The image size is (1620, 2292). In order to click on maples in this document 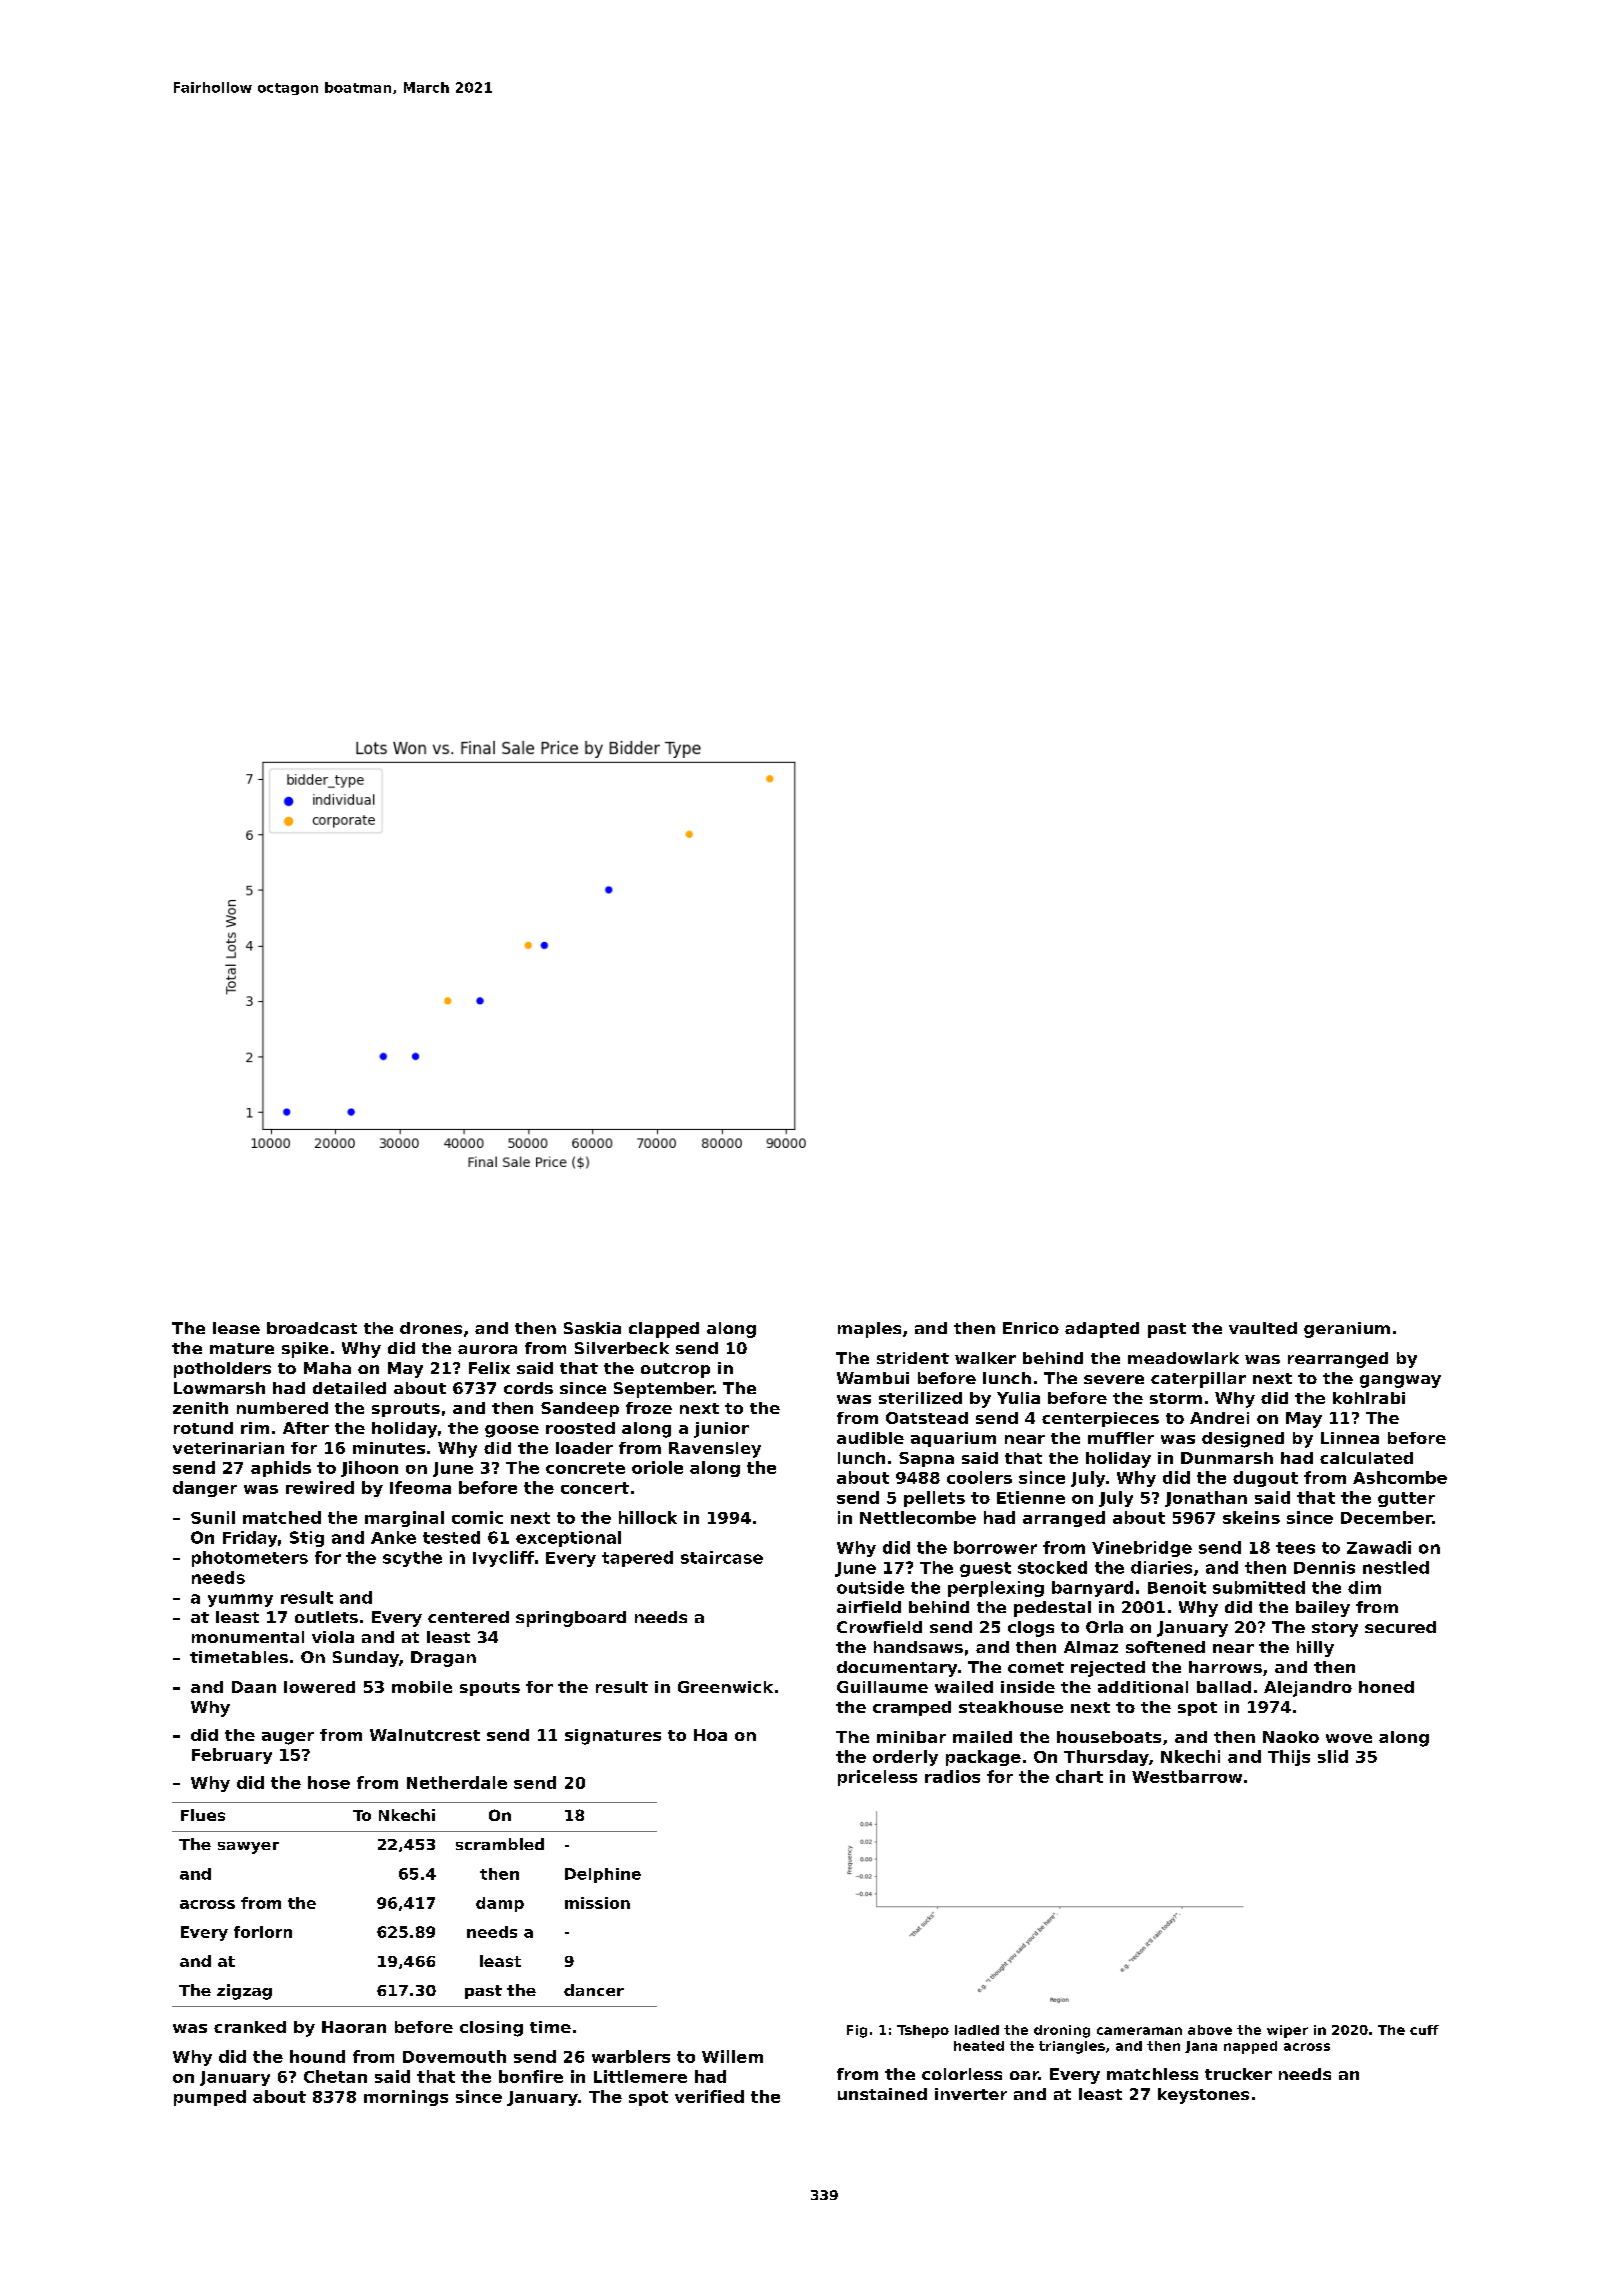, I will do `click(869, 1330)`.
